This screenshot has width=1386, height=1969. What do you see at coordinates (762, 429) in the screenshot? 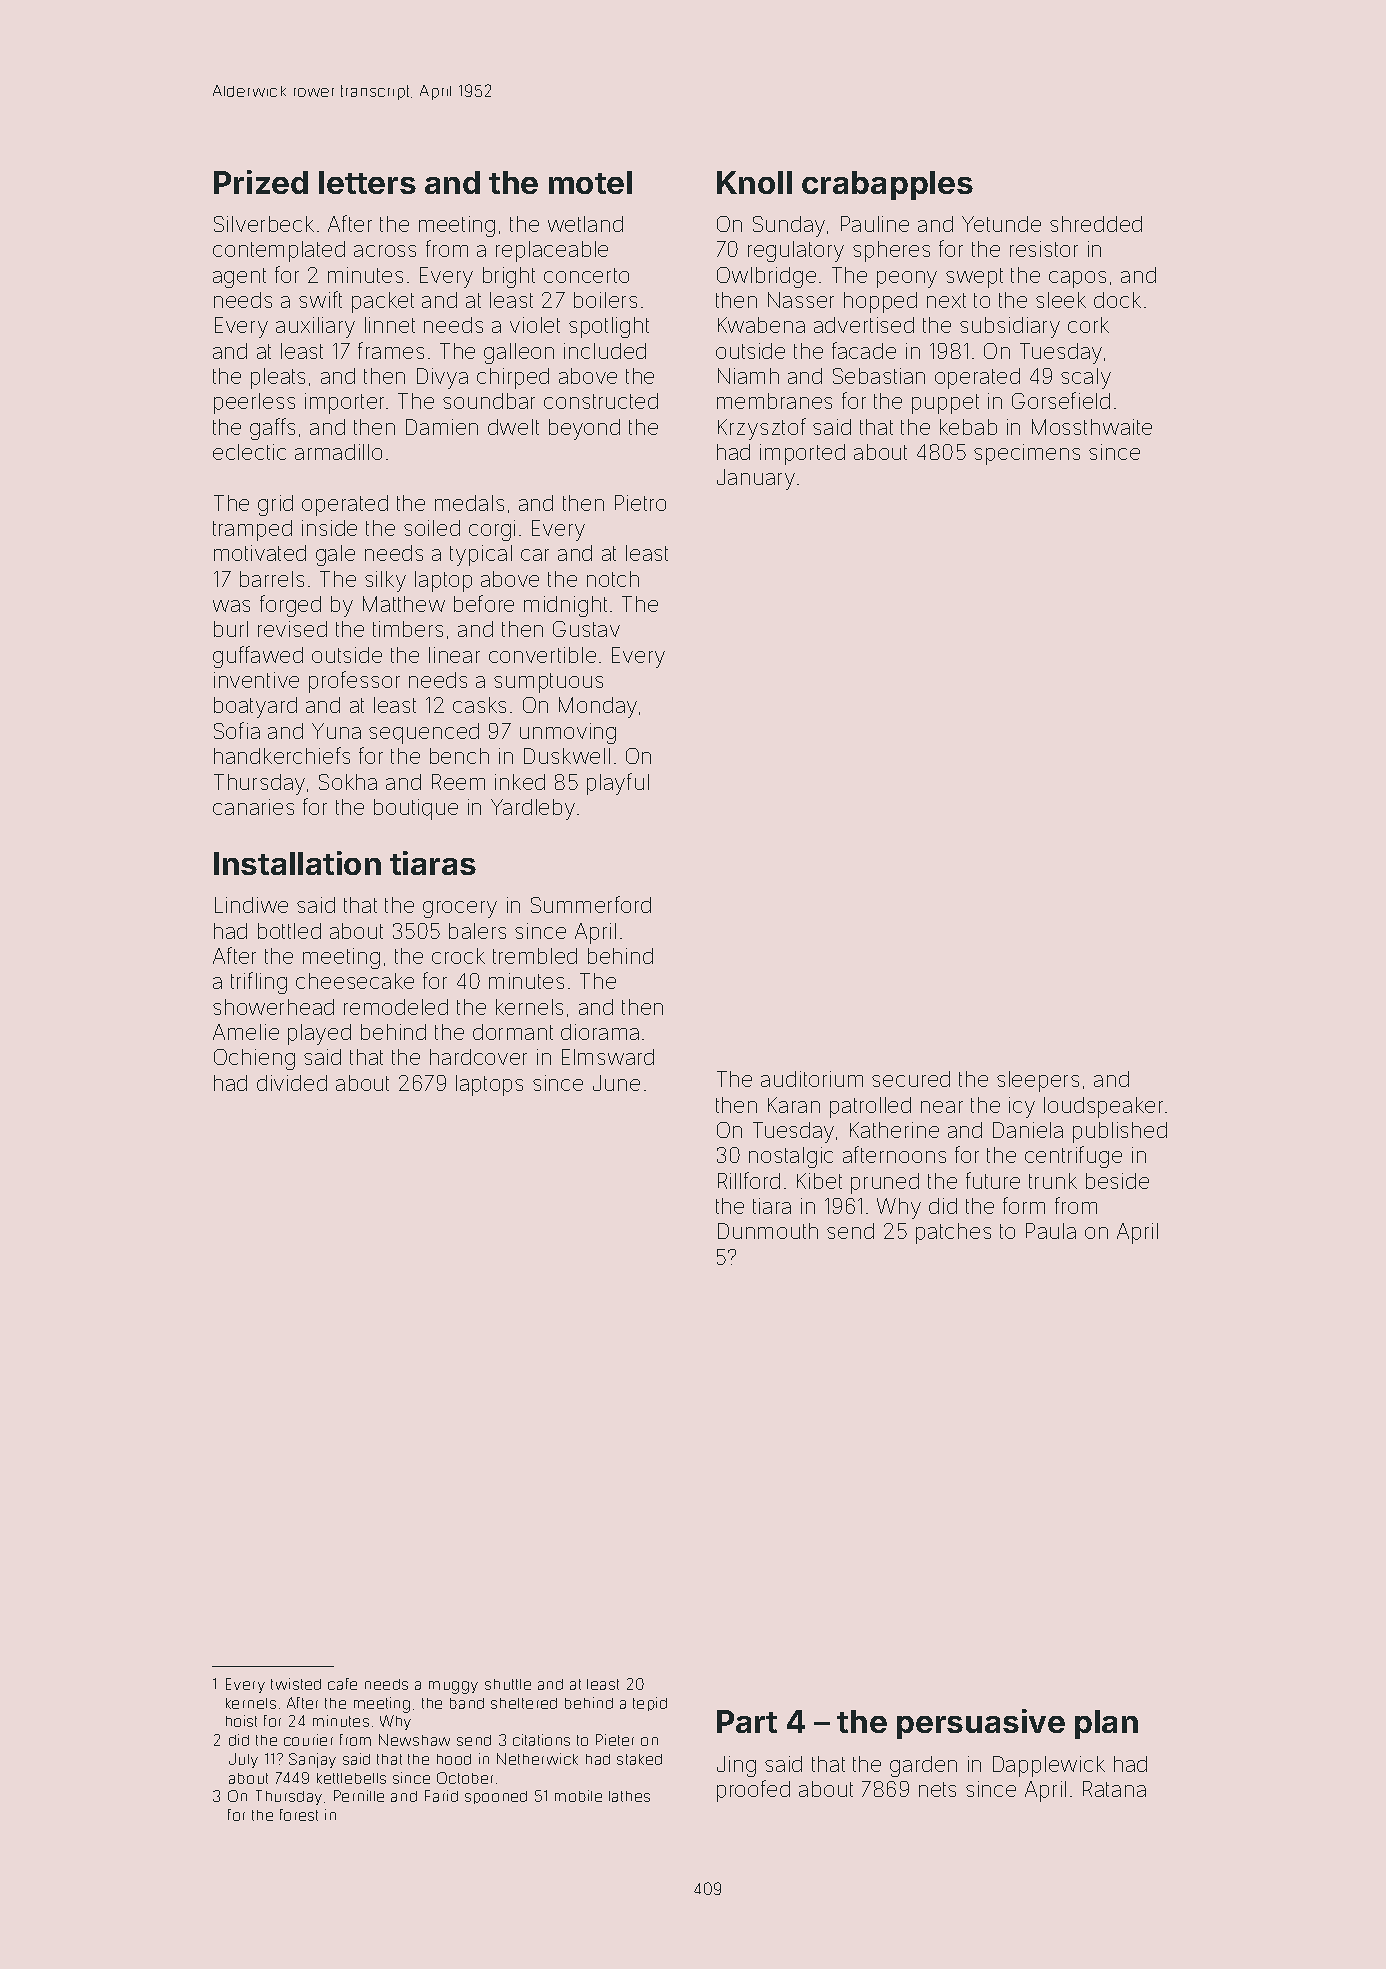
I see `Krzysztof` at bounding box center [762, 429].
